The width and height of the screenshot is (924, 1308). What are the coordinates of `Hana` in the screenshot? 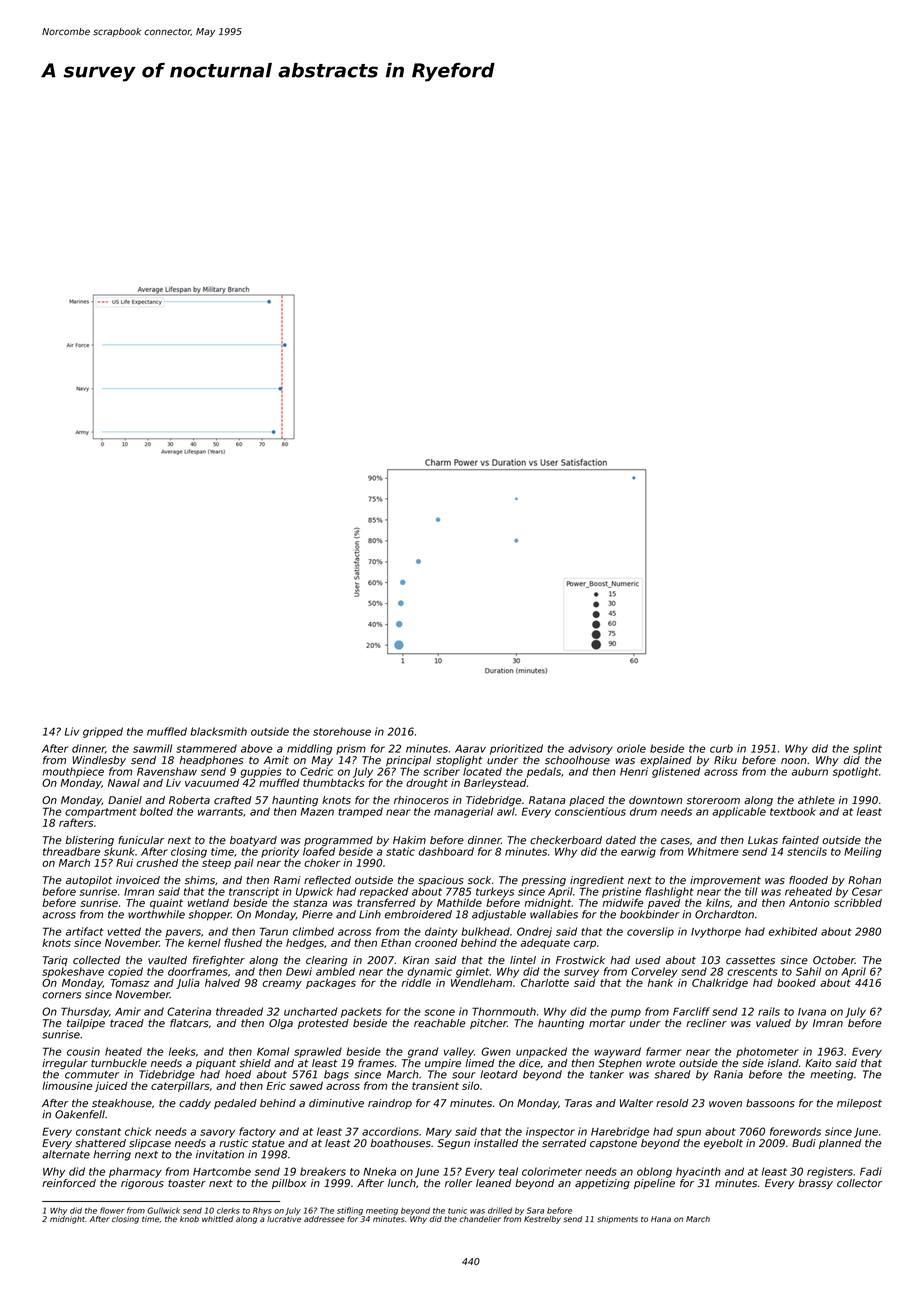 It's located at (661, 1219).
